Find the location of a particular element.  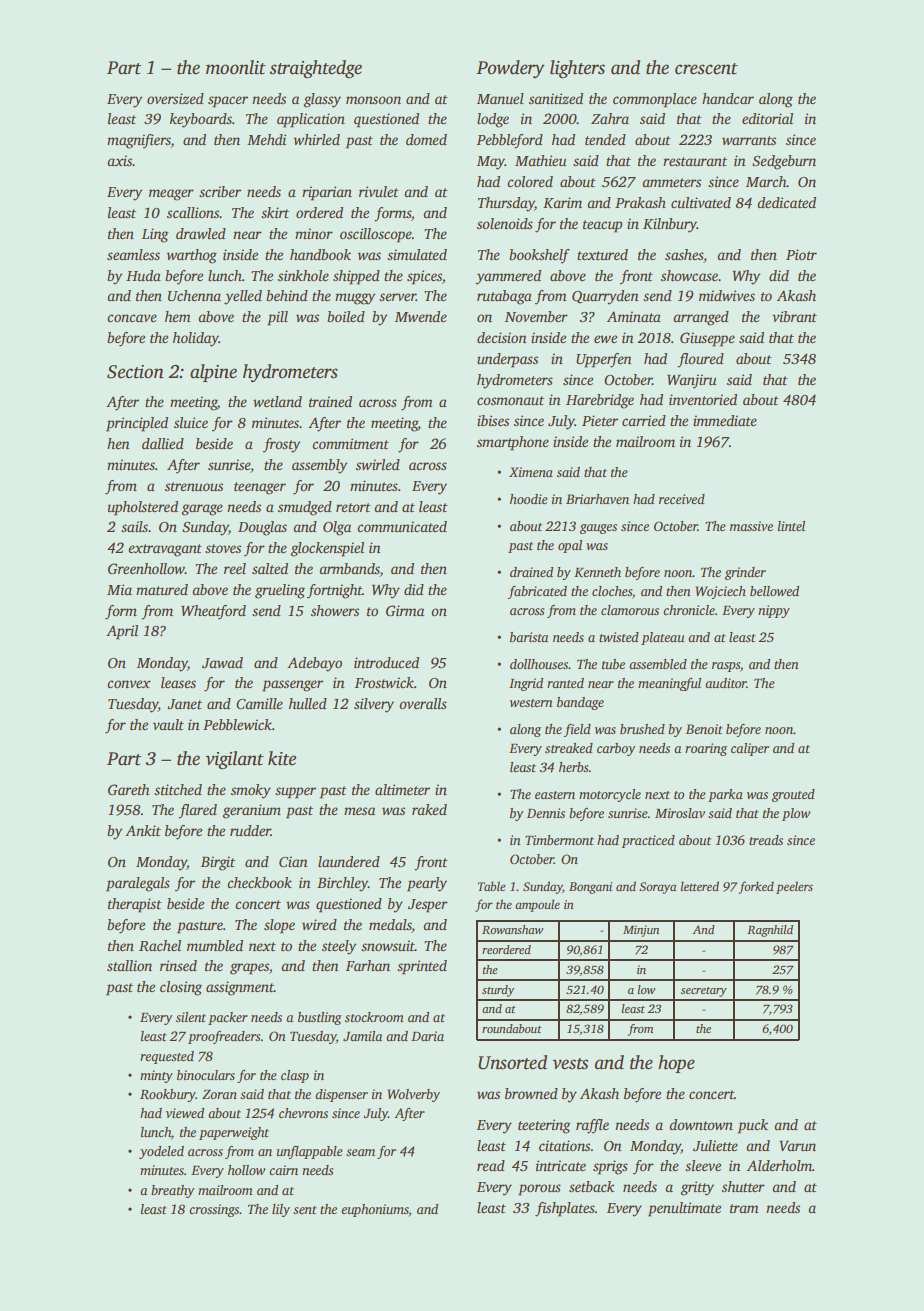

crescent is located at coordinates (706, 69).
